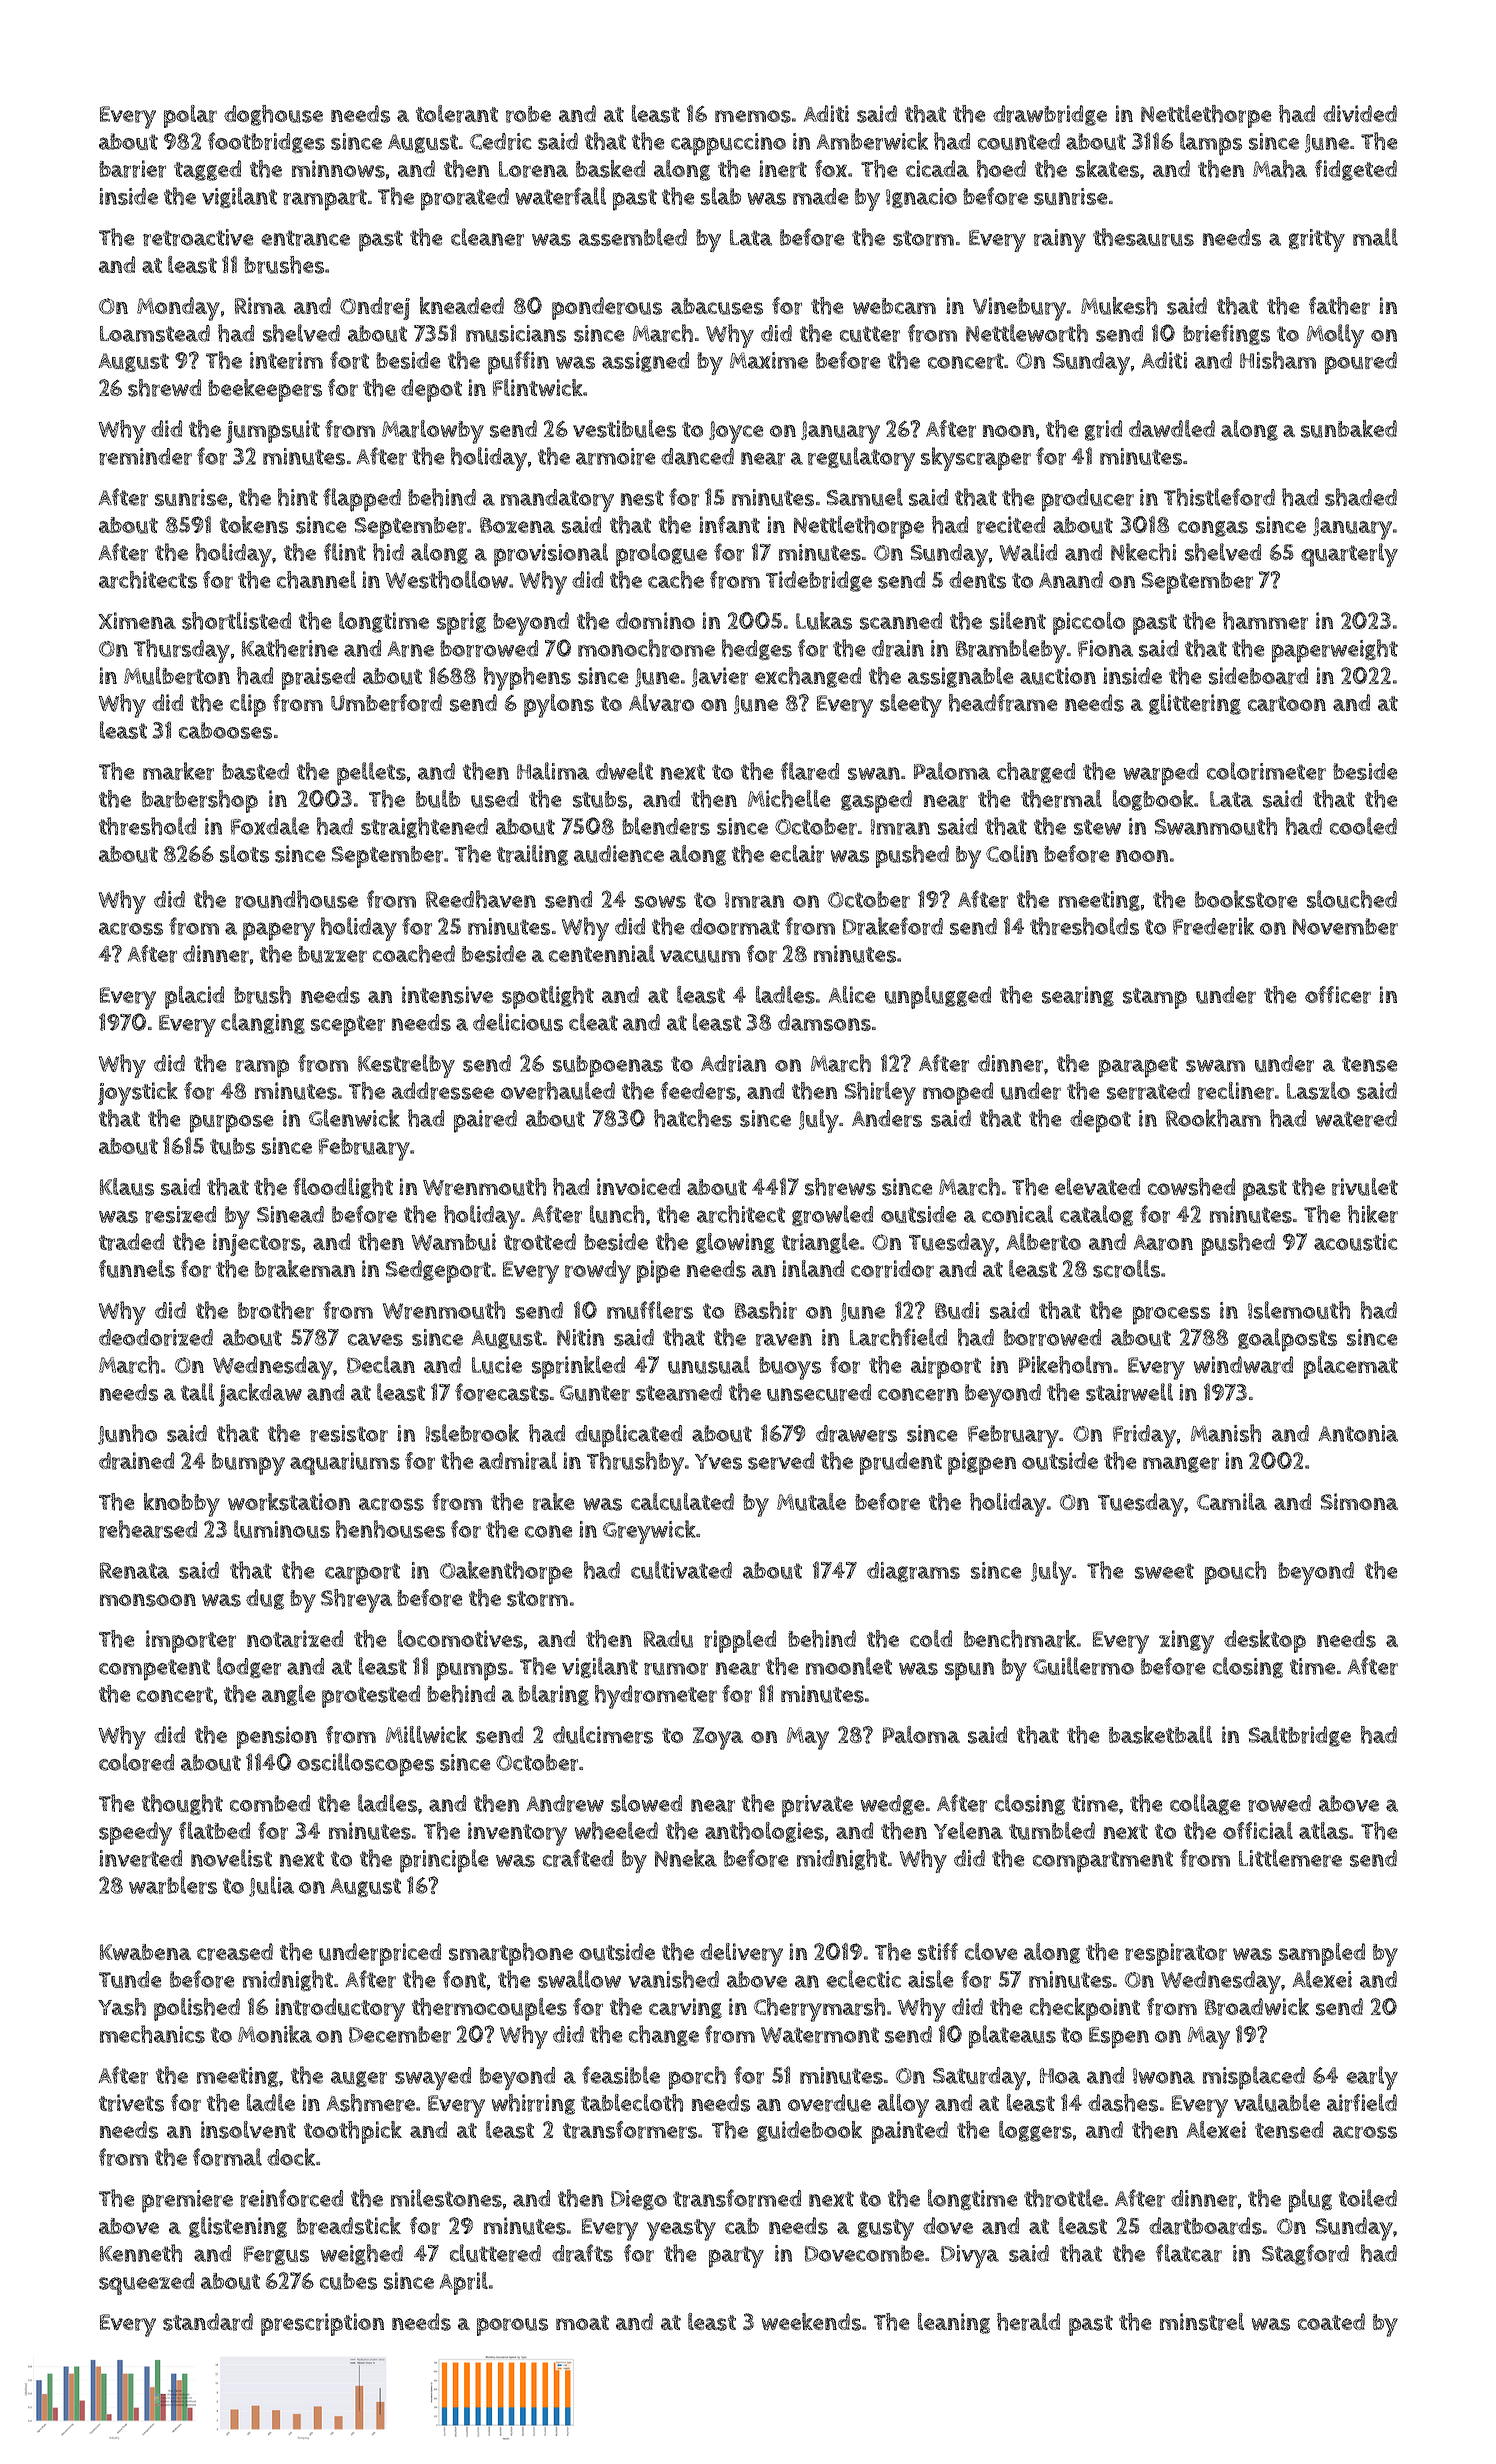 The width and height of the screenshot is (1496, 2464). I want to click on divided, so click(1360, 113).
